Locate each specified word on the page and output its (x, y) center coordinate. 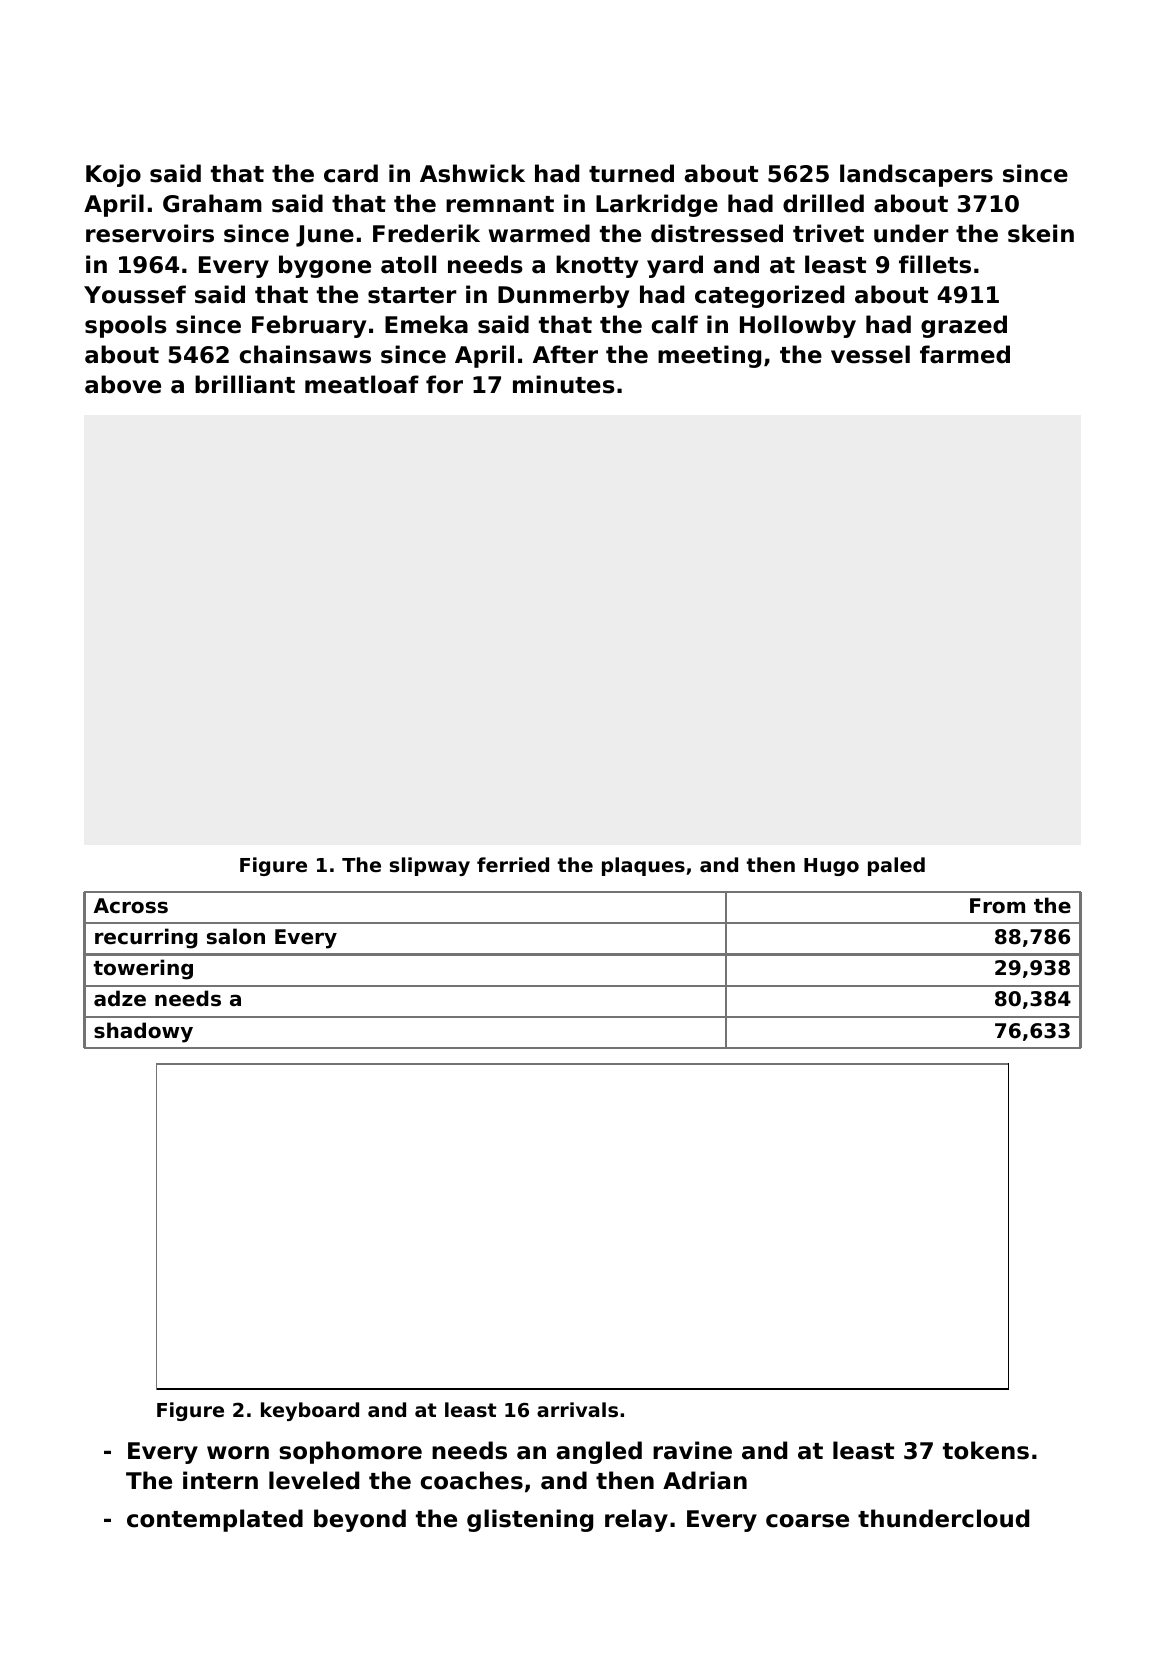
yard (675, 266)
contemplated (215, 1520)
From (997, 906)
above (123, 384)
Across (131, 906)
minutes (564, 384)
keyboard (310, 1411)
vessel (870, 354)
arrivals (577, 1409)
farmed (965, 354)
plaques (643, 866)
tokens (986, 1450)
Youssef (135, 294)
